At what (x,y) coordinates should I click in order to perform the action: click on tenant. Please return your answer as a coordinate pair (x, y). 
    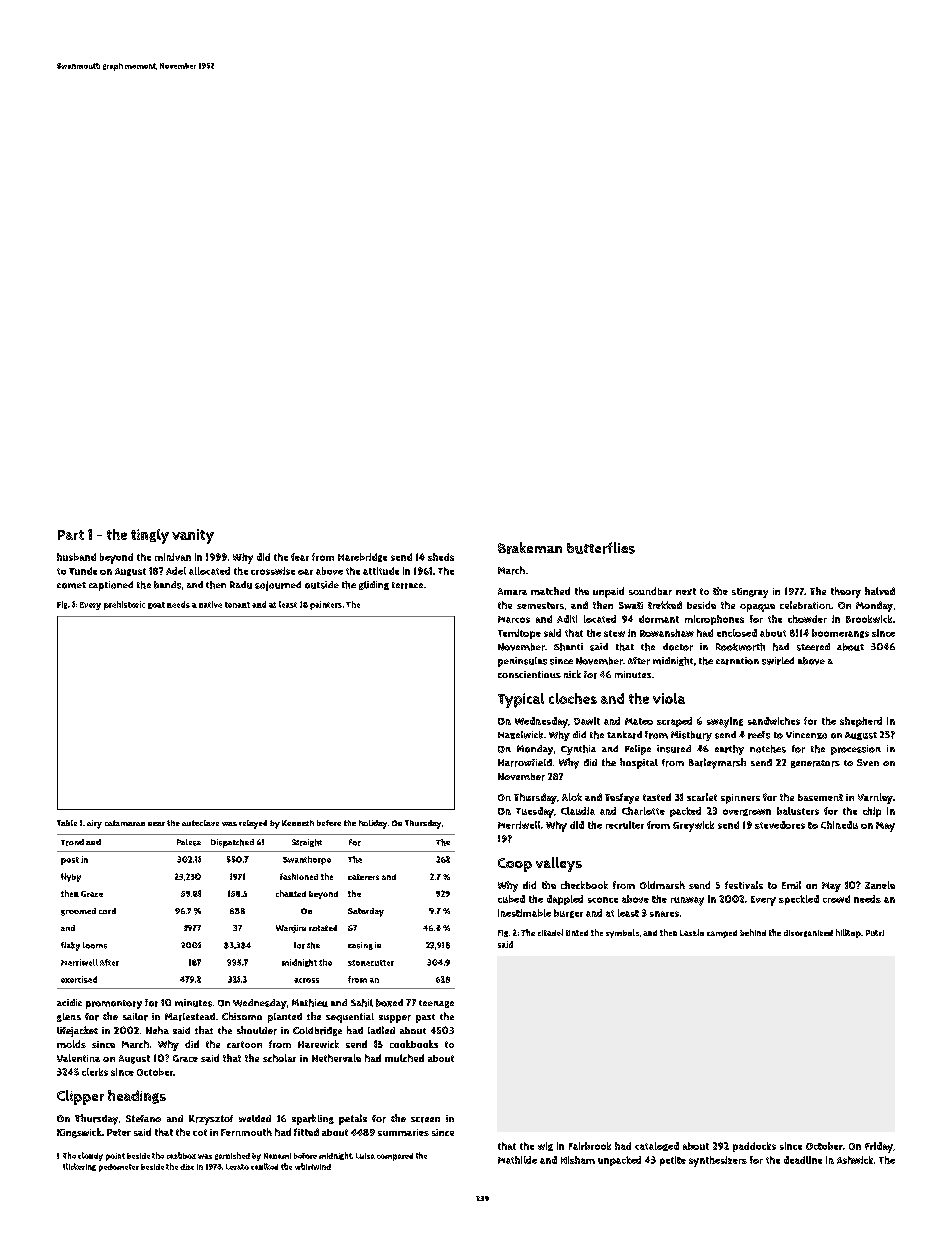
    Looking at the image, I should click on (237, 605).
